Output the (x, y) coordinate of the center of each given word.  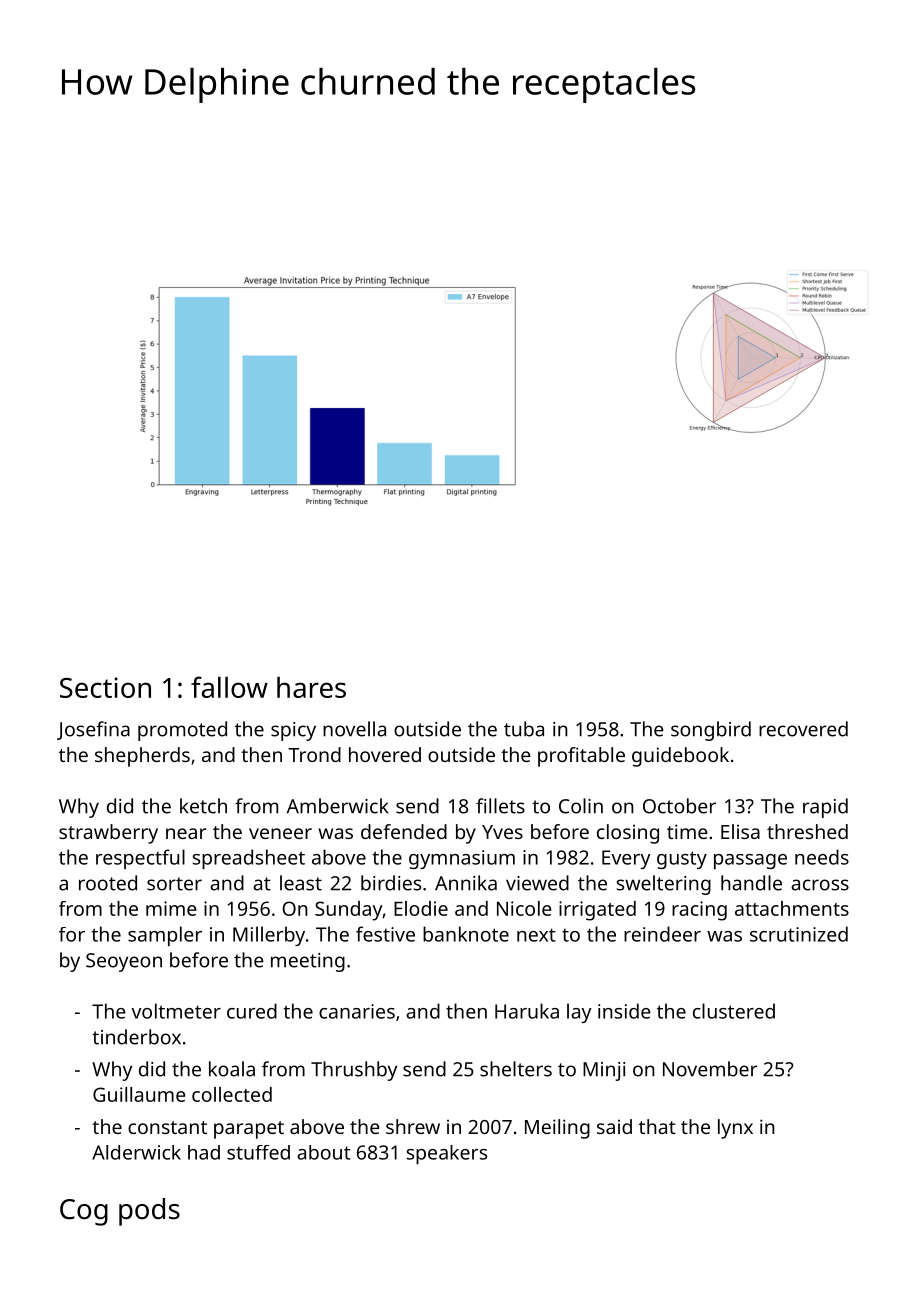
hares (311, 687)
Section (105, 687)
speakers (447, 1154)
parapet (249, 1130)
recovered (803, 729)
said (614, 1126)
